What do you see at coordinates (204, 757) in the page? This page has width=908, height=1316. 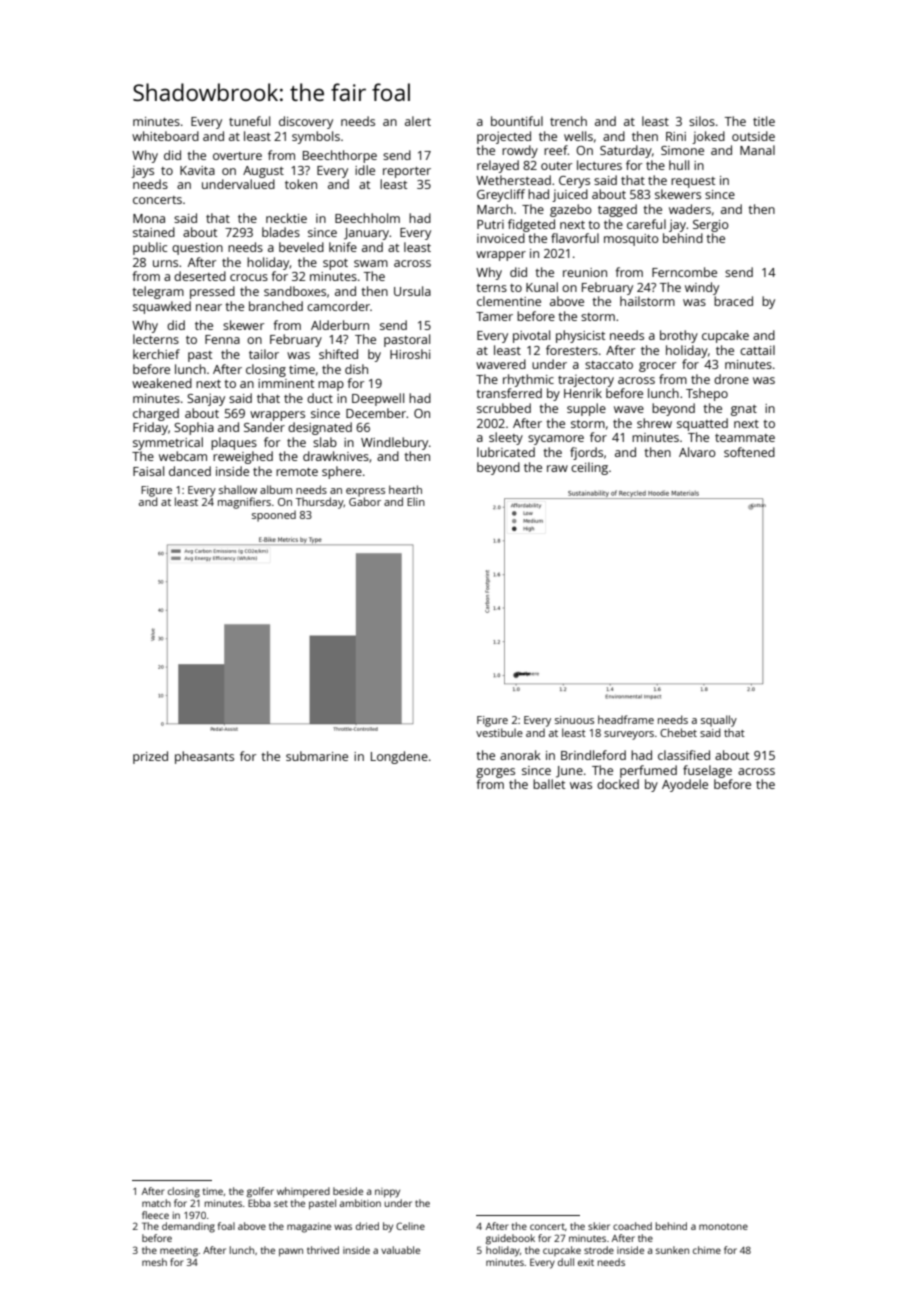 I see `pheasants` at bounding box center [204, 757].
